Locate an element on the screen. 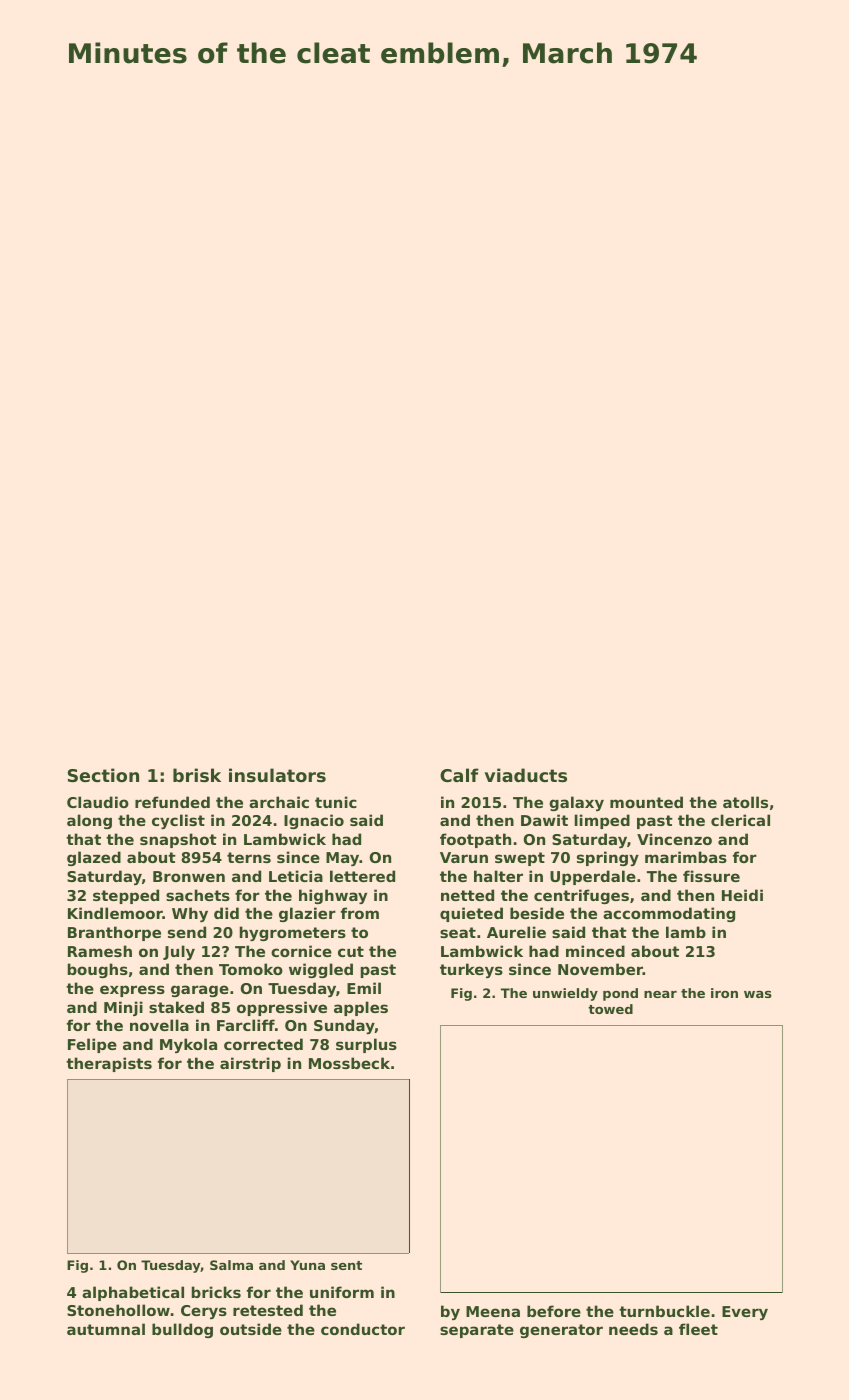 The width and height of the screenshot is (849, 1400). surplus is located at coordinates (366, 1045).
